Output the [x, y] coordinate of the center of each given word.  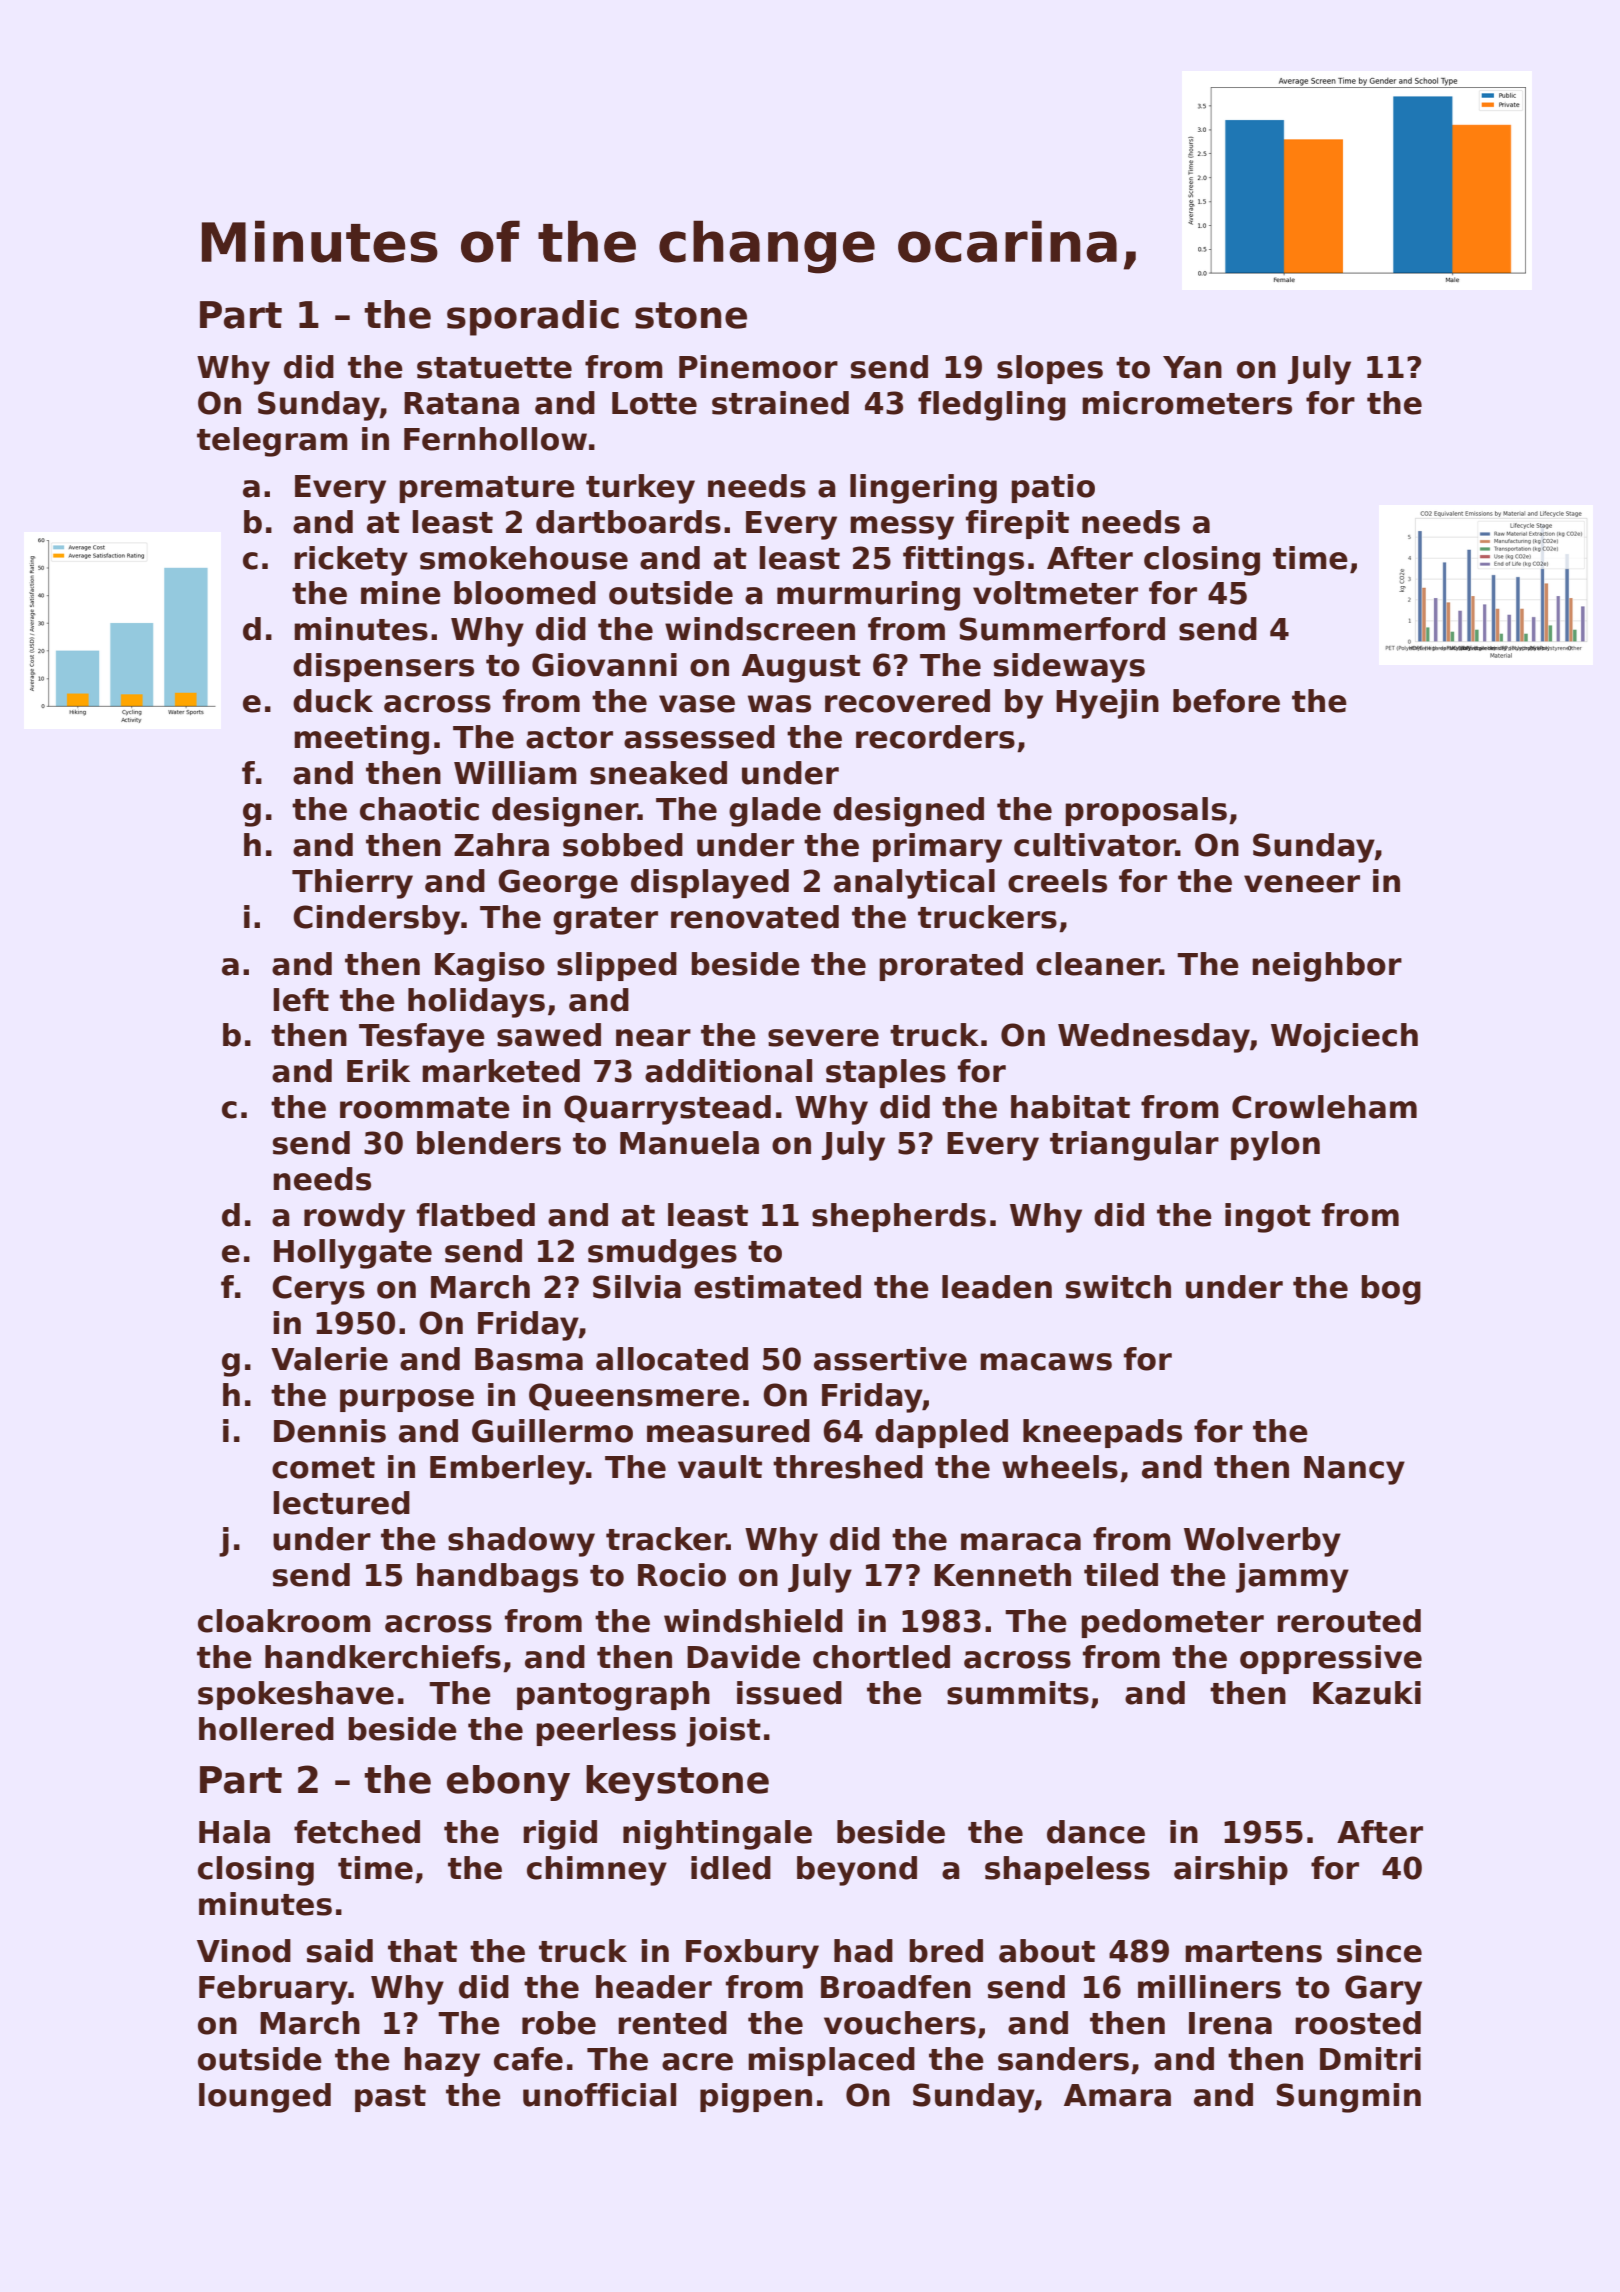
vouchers [900, 2023]
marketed [501, 1071]
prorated [951, 966]
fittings [963, 561]
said [340, 1951]
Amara [1117, 2095]
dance [1096, 1832]
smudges [662, 1254]
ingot [1268, 1218]
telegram [272, 442]
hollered [266, 1729]
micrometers [1187, 403]
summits [1018, 1693]
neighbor [1327, 967]
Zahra [501, 845]
